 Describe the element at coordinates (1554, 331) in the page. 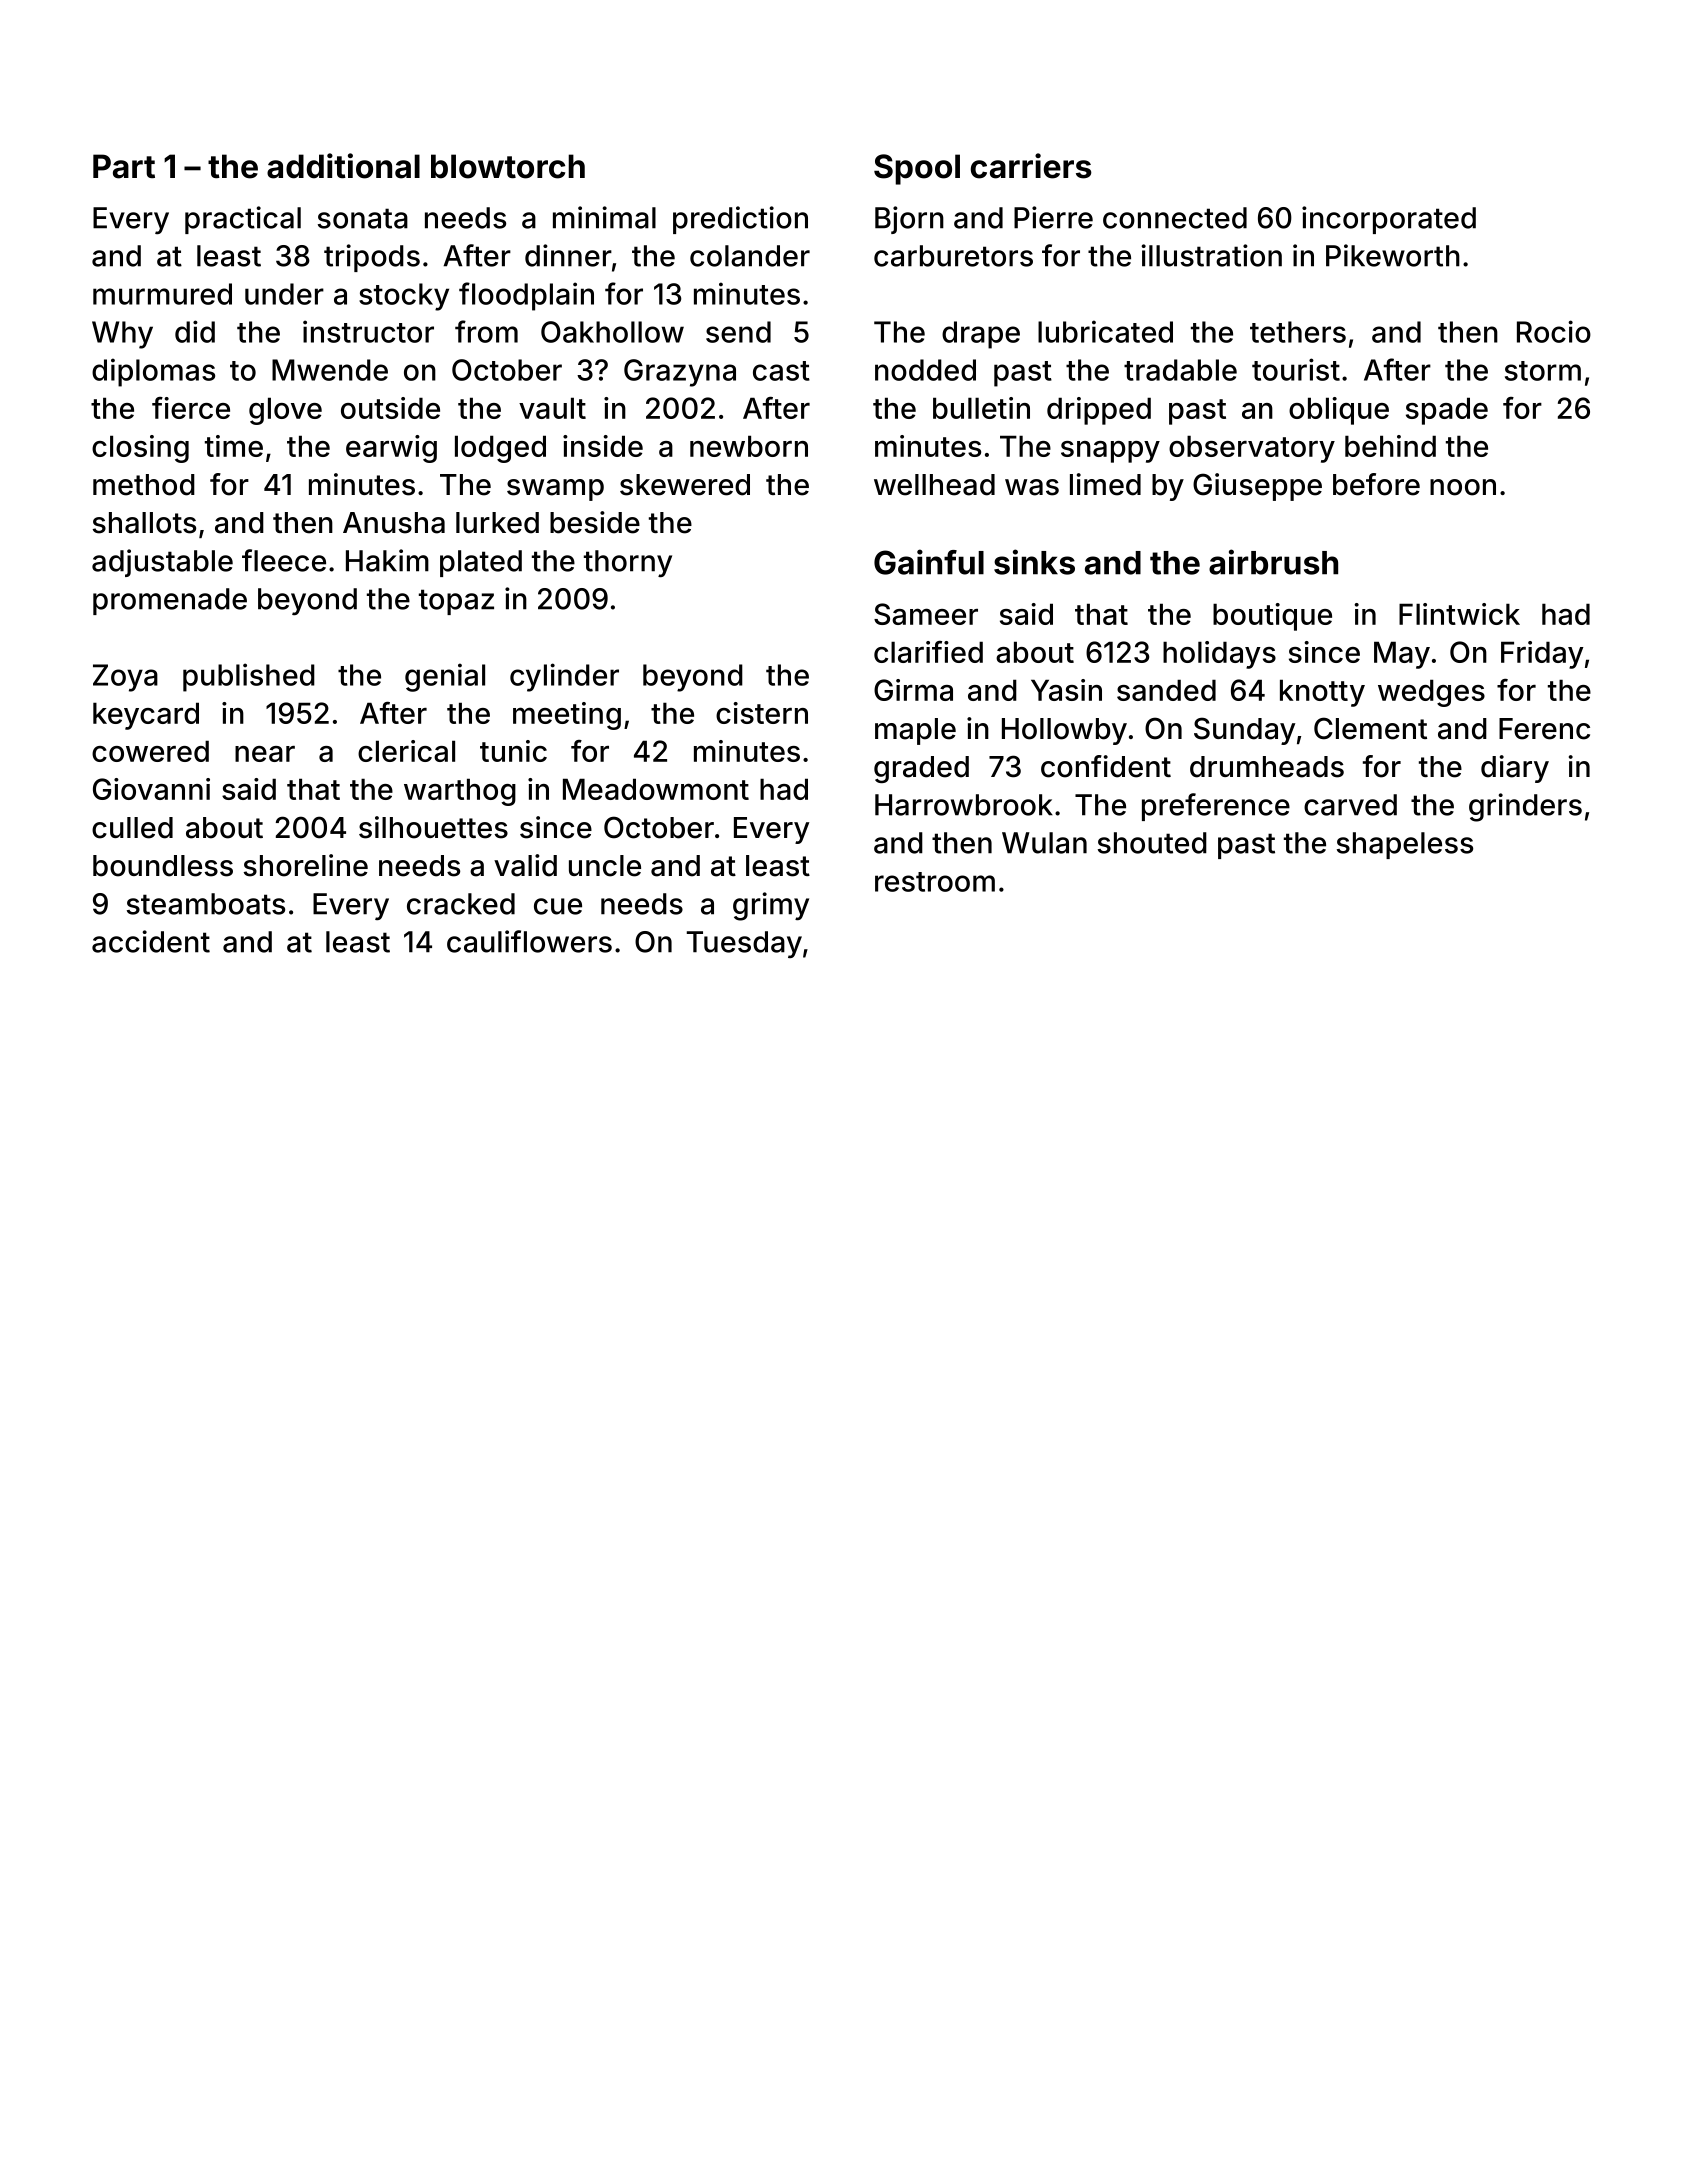

I see `Rocio` at that location.
